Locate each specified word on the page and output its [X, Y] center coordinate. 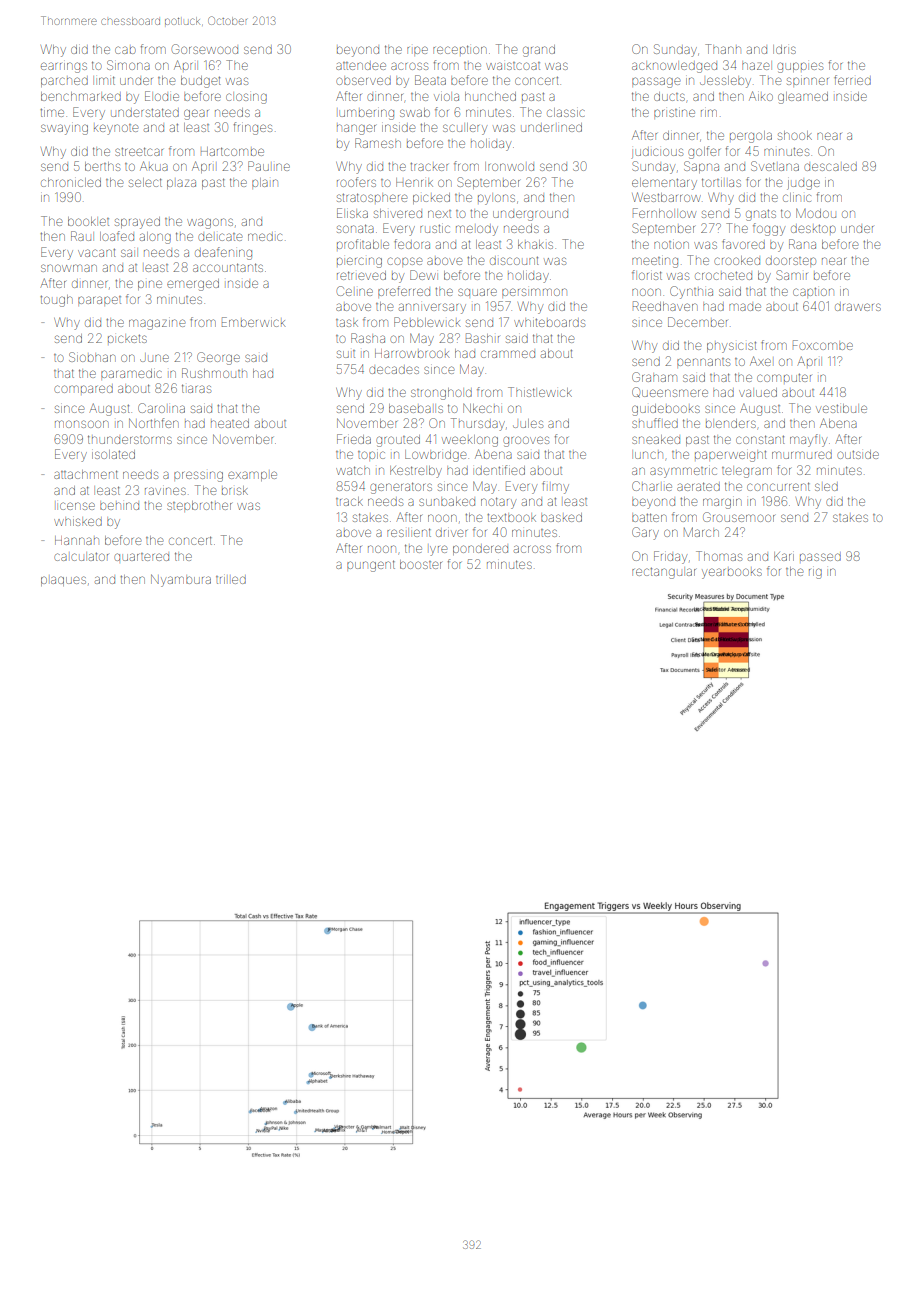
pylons [496, 199]
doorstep [791, 261]
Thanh [723, 49]
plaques [63, 581]
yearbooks [732, 573]
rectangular [664, 573]
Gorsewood [205, 49]
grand [539, 51]
